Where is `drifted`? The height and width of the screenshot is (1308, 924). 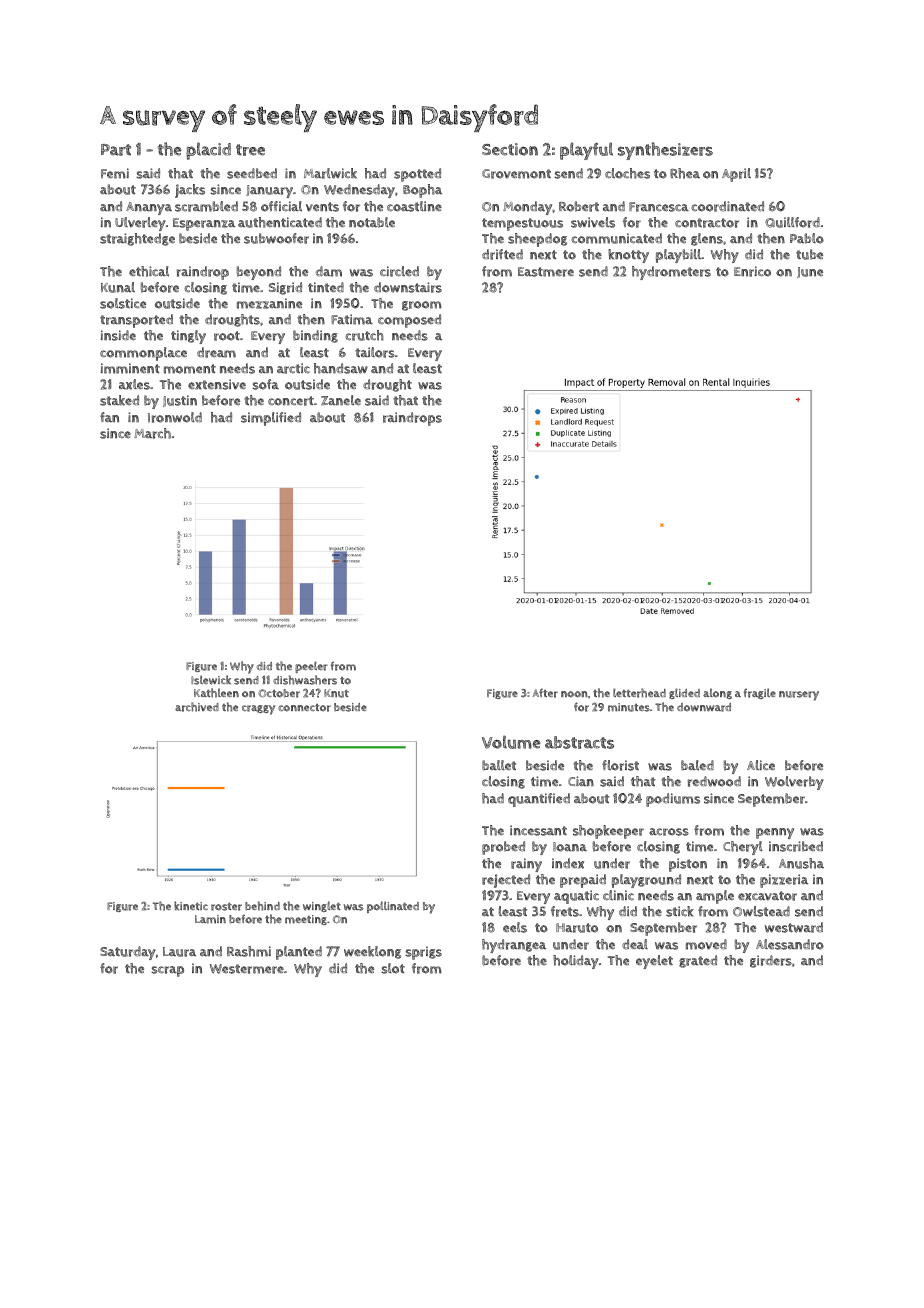 drifted is located at coordinates (502, 254).
